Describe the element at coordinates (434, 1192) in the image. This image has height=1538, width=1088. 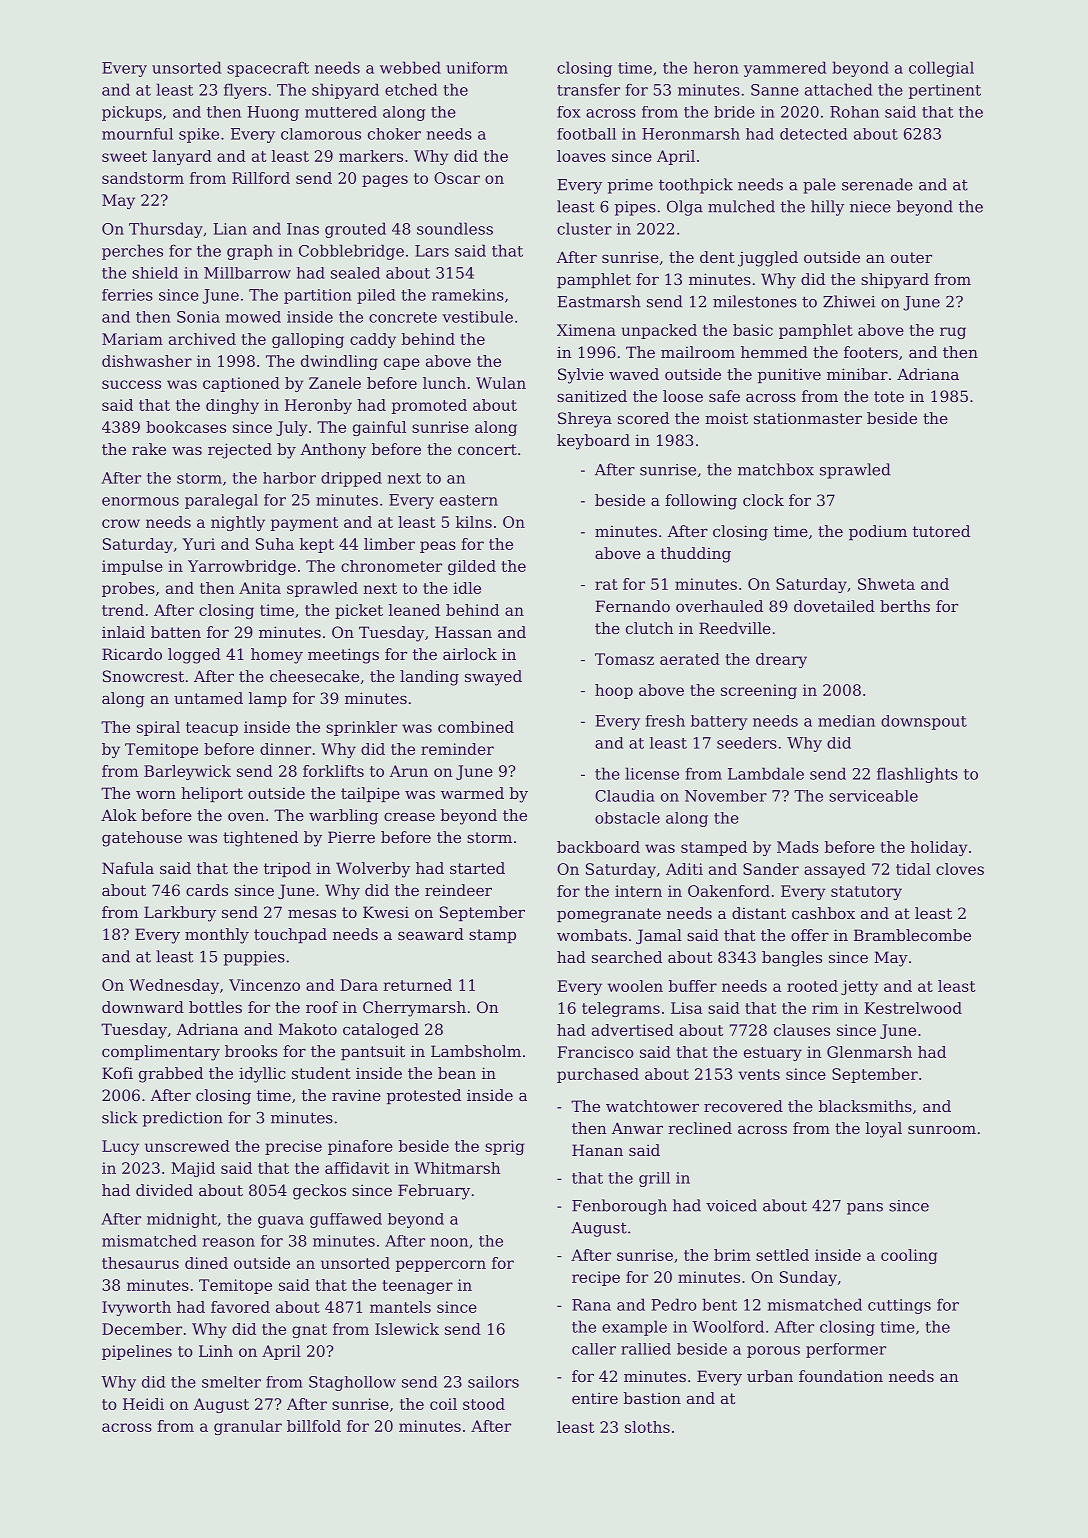
I see `February` at that location.
